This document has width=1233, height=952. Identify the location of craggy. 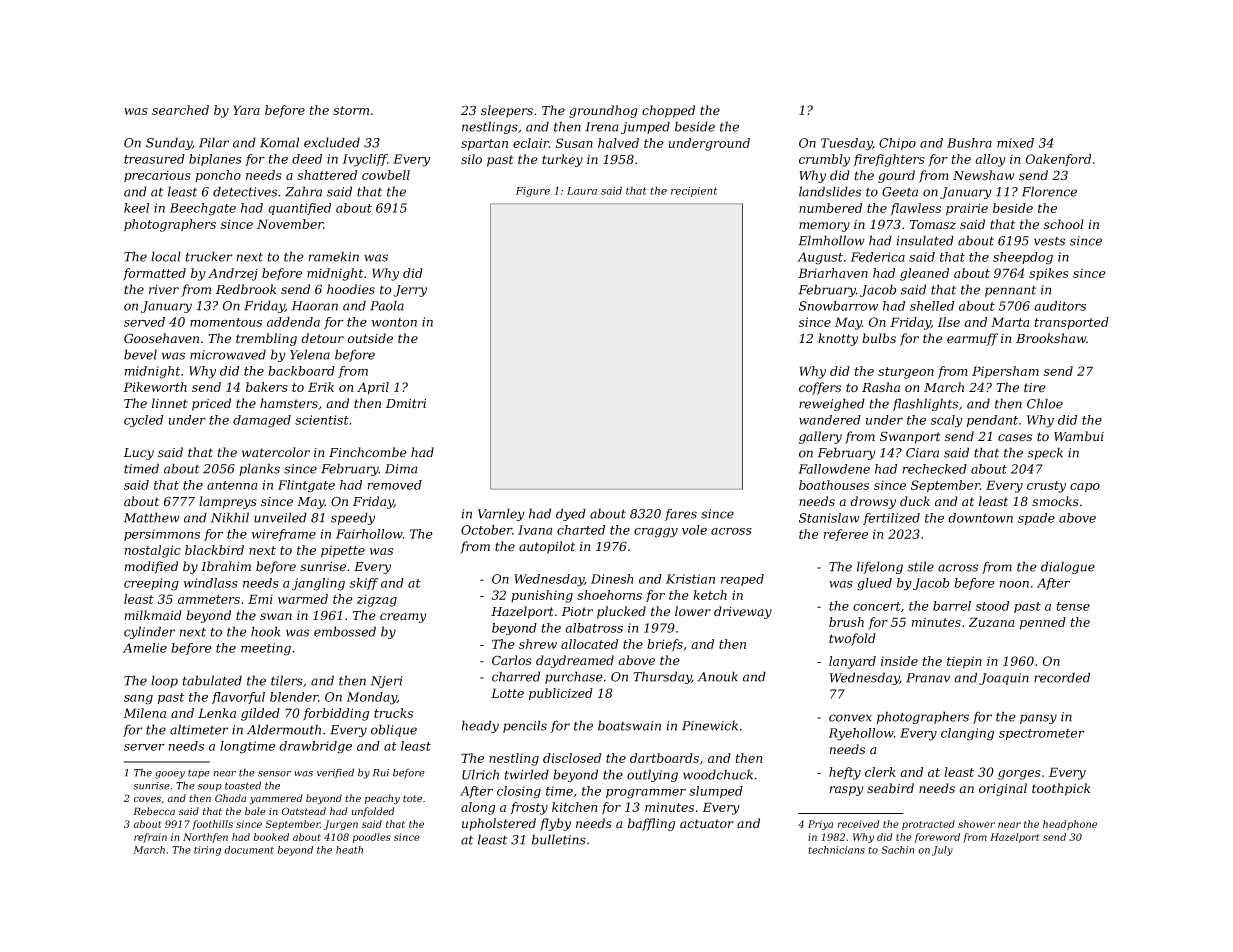
(656, 532).
